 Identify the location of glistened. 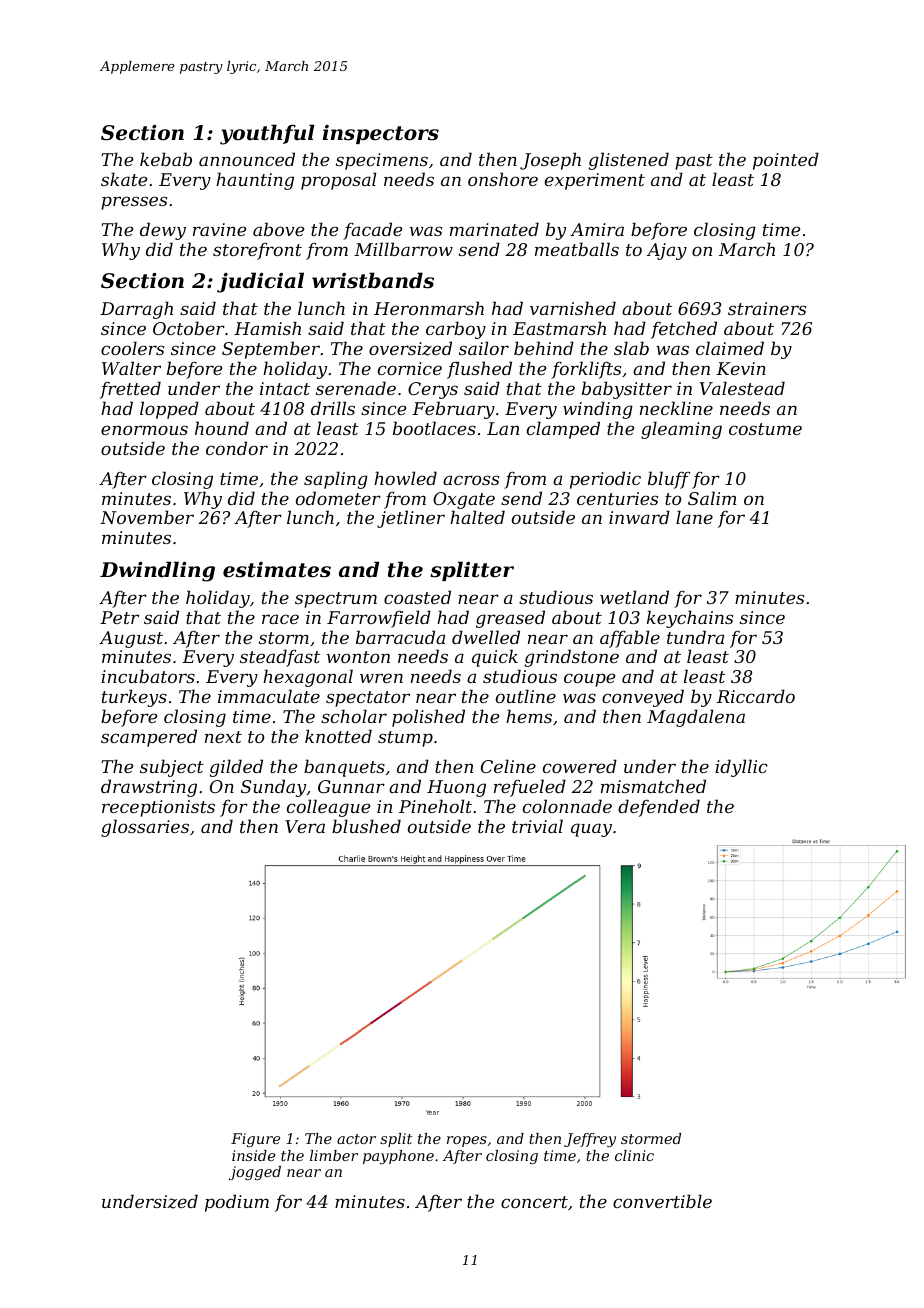
(629, 161).
